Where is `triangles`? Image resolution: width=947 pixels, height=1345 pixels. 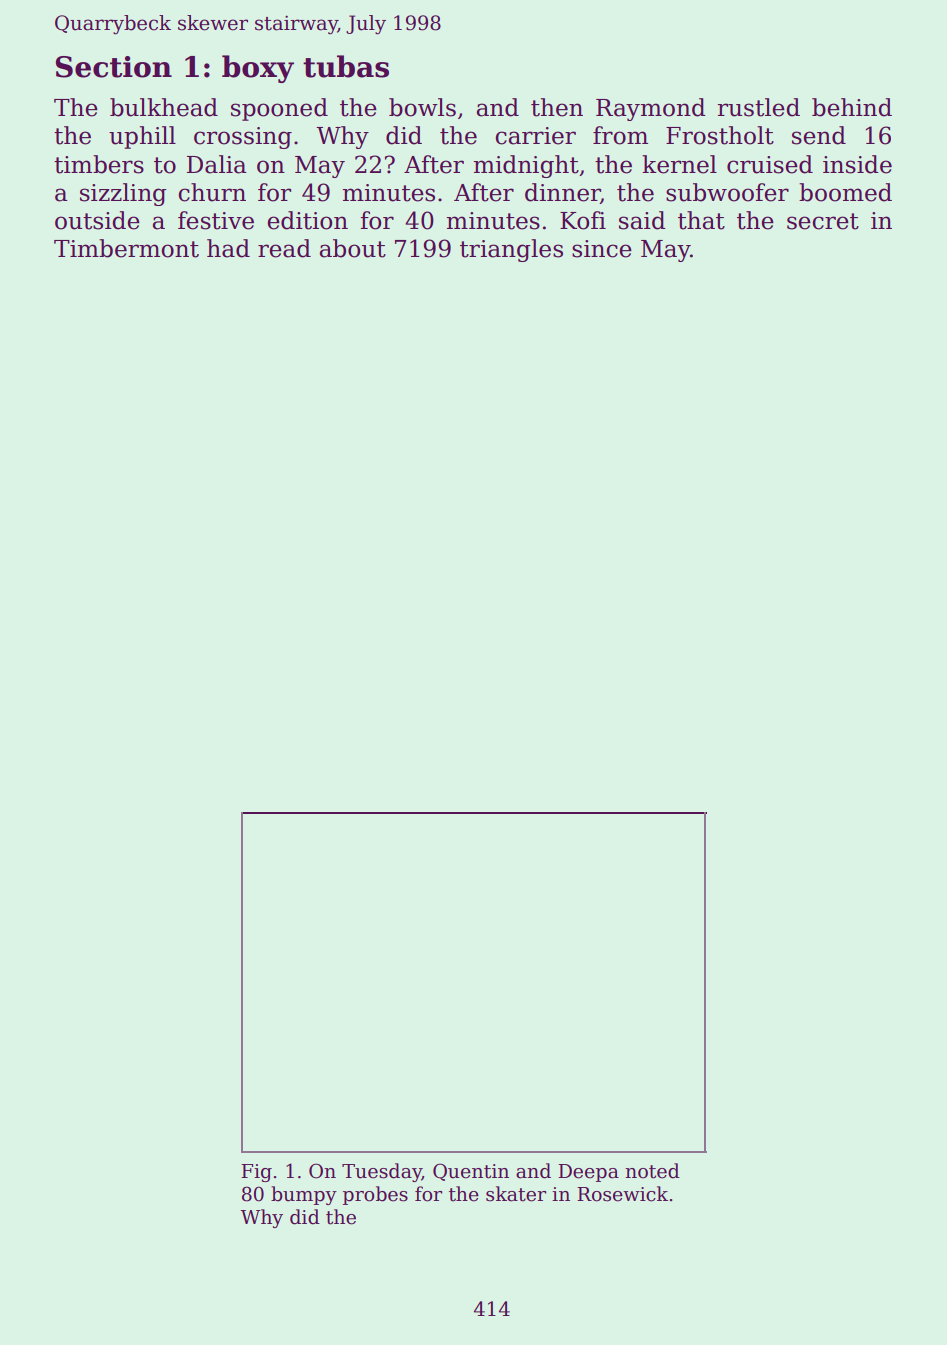 triangles is located at coordinates (511, 250).
